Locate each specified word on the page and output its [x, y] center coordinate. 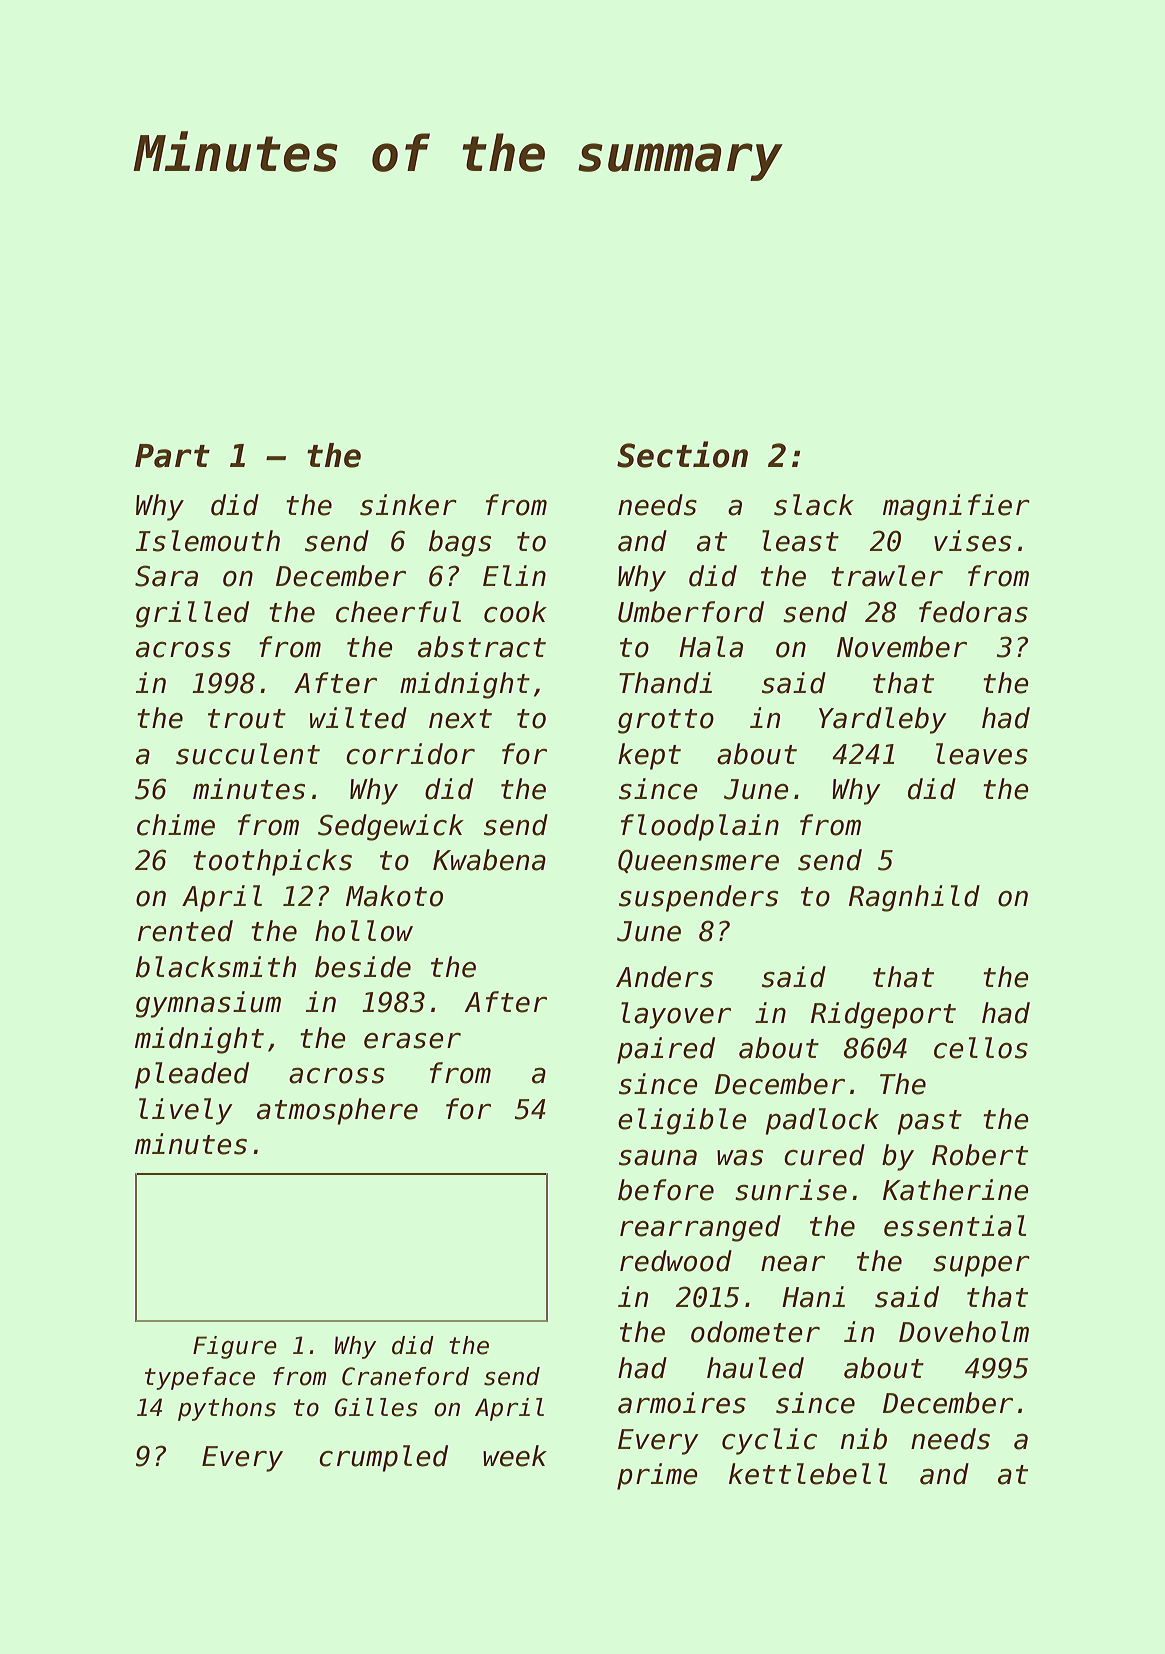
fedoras [973, 612]
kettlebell [808, 1474]
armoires [682, 1403]
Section [682, 454]
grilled [192, 614]
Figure [235, 1347]
